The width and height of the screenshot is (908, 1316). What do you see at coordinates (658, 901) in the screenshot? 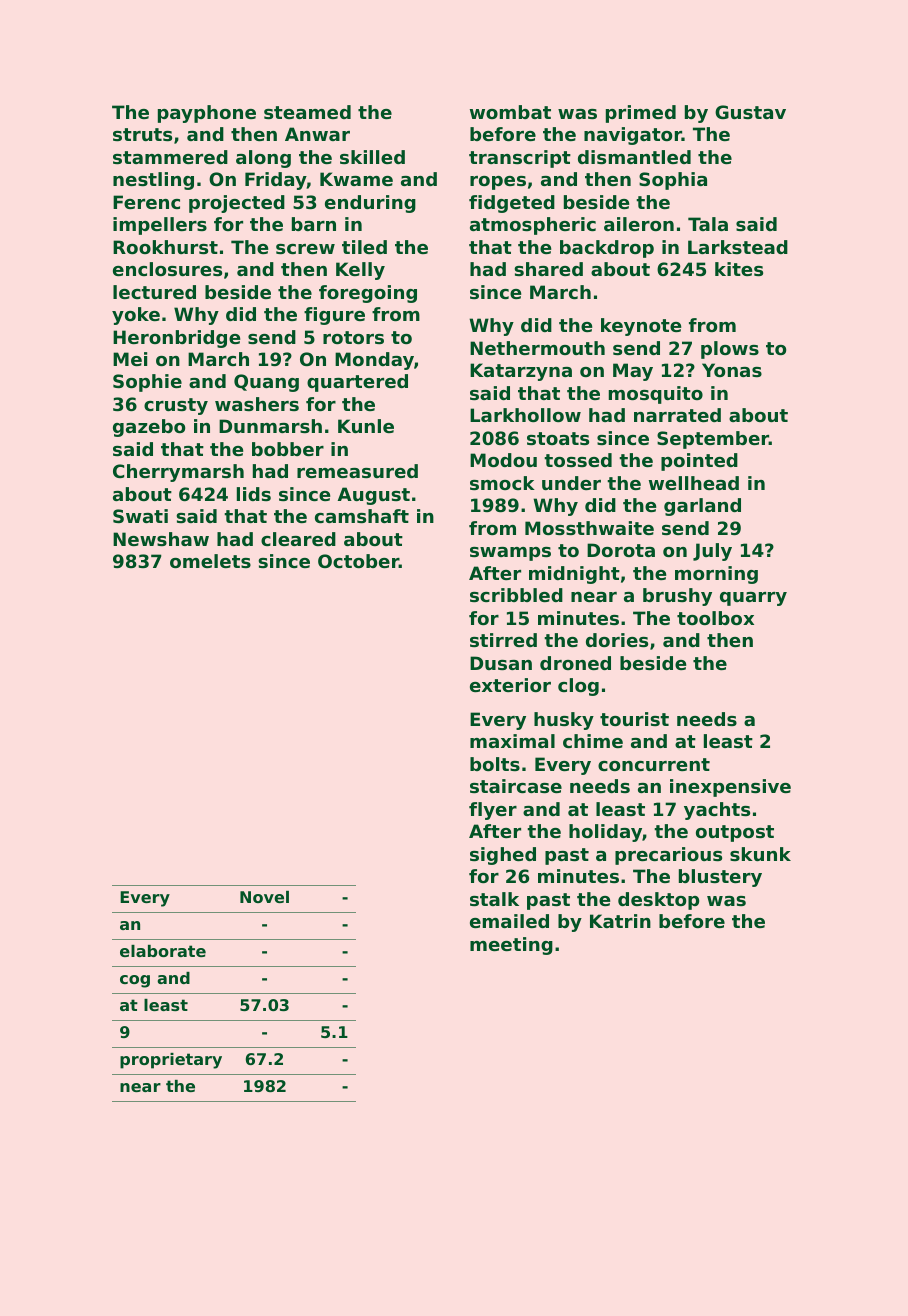
I see `desktop` at bounding box center [658, 901].
